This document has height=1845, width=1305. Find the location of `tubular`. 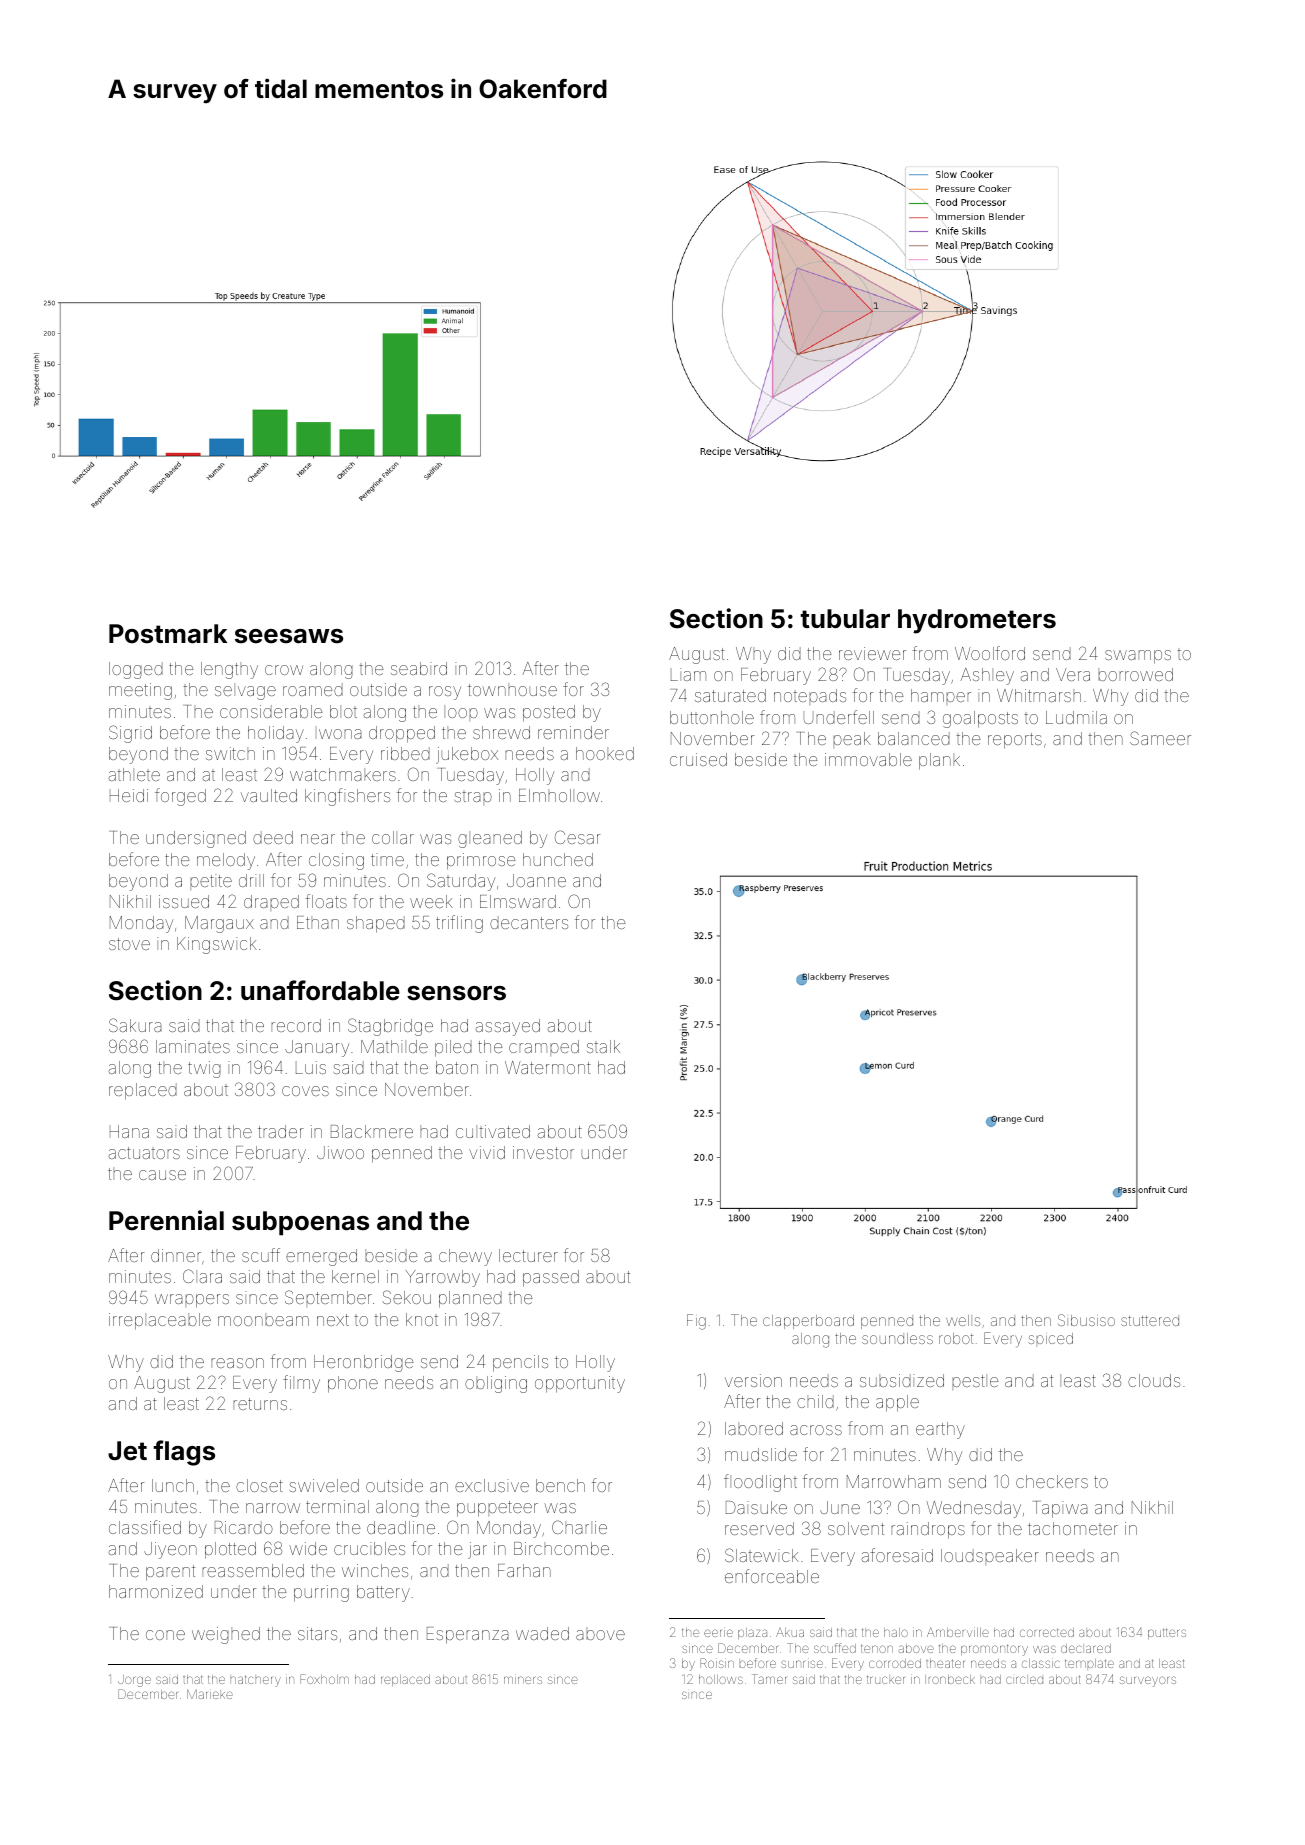

tubular is located at coordinates (845, 619).
